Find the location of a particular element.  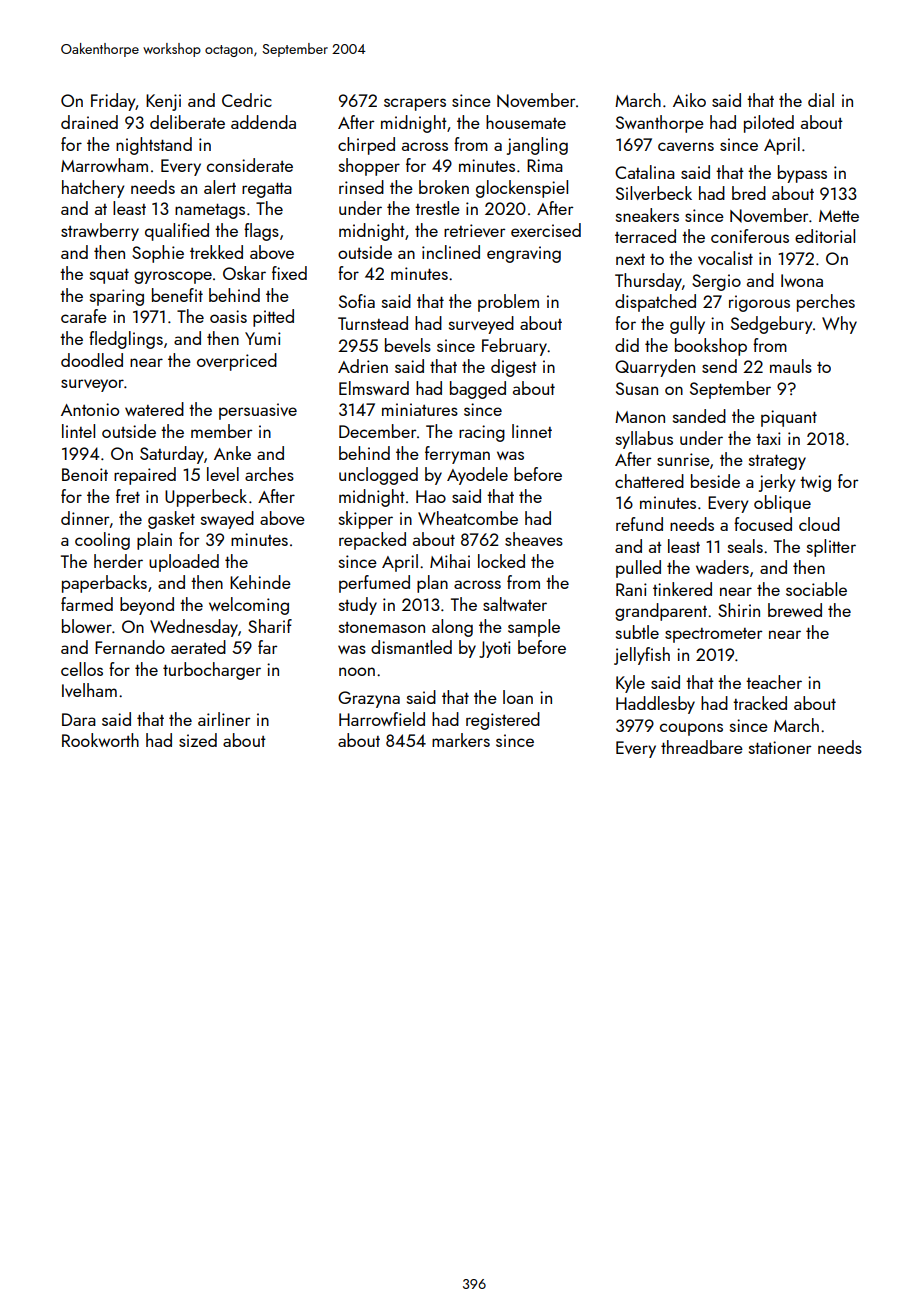

Cedric is located at coordinates (247, 100).
